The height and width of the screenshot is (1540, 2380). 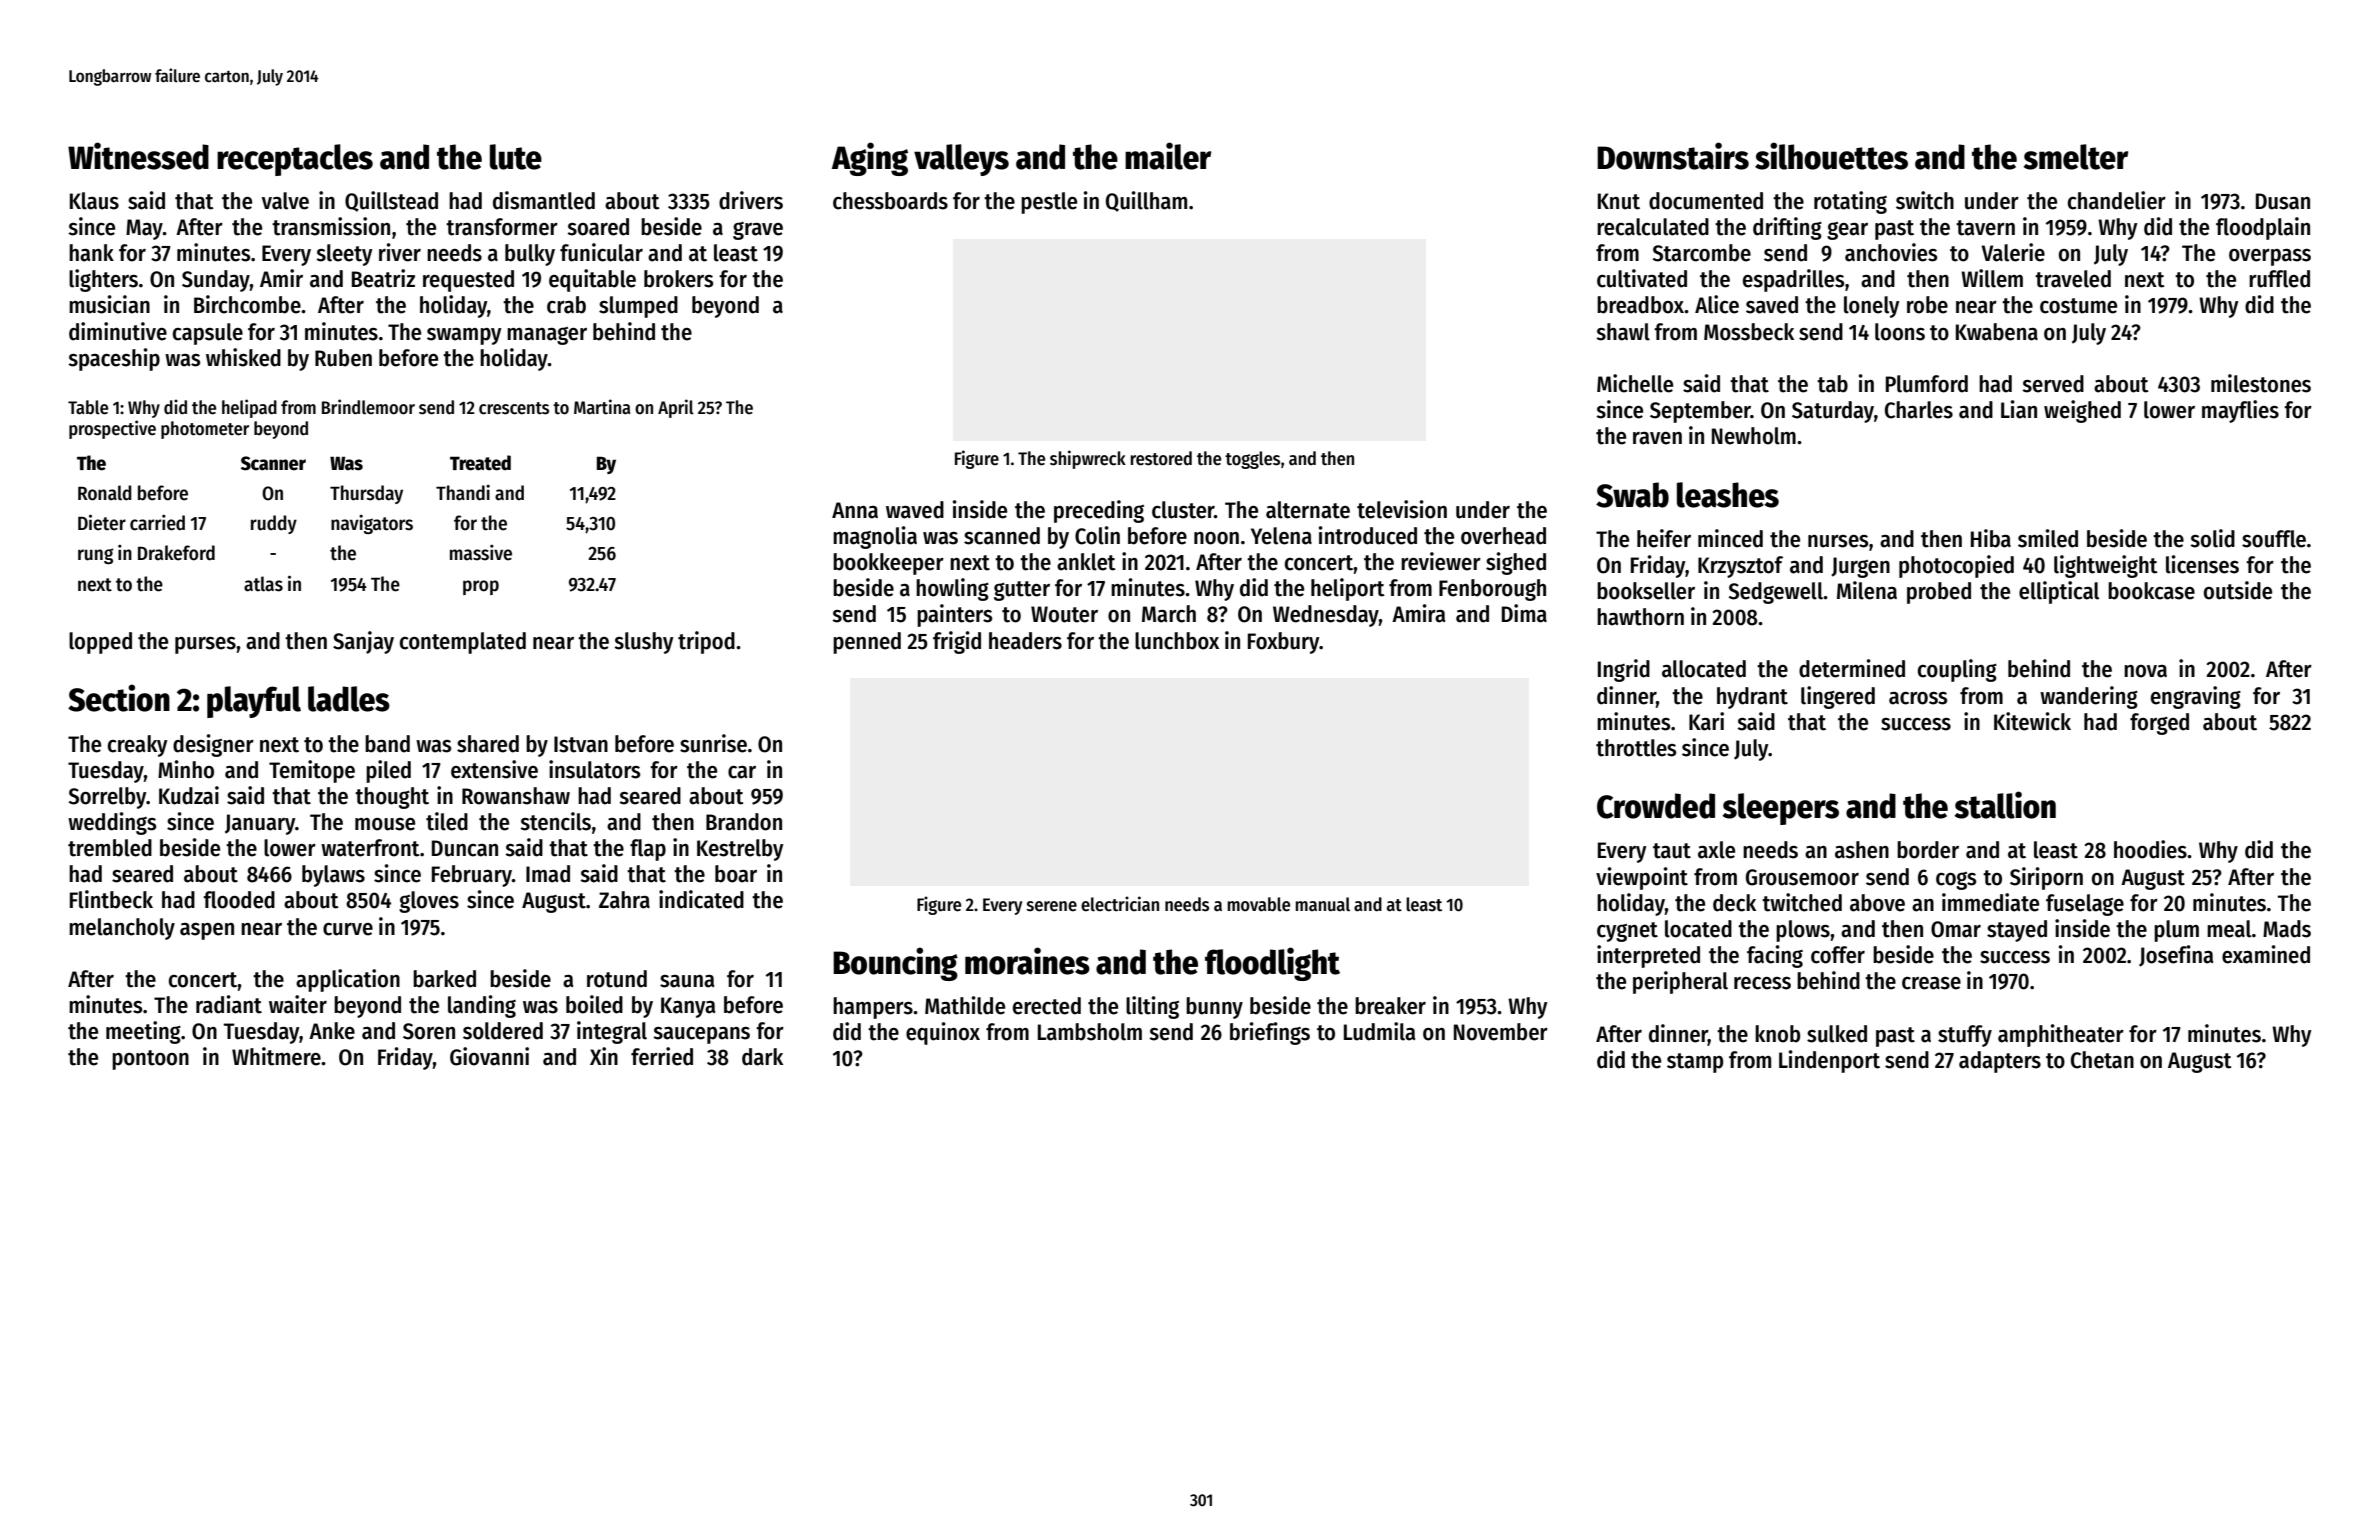 What do you see at coordinates (2075, 157) in the screenshot?
I see `smelter` at bounding box center [2075, 157].
